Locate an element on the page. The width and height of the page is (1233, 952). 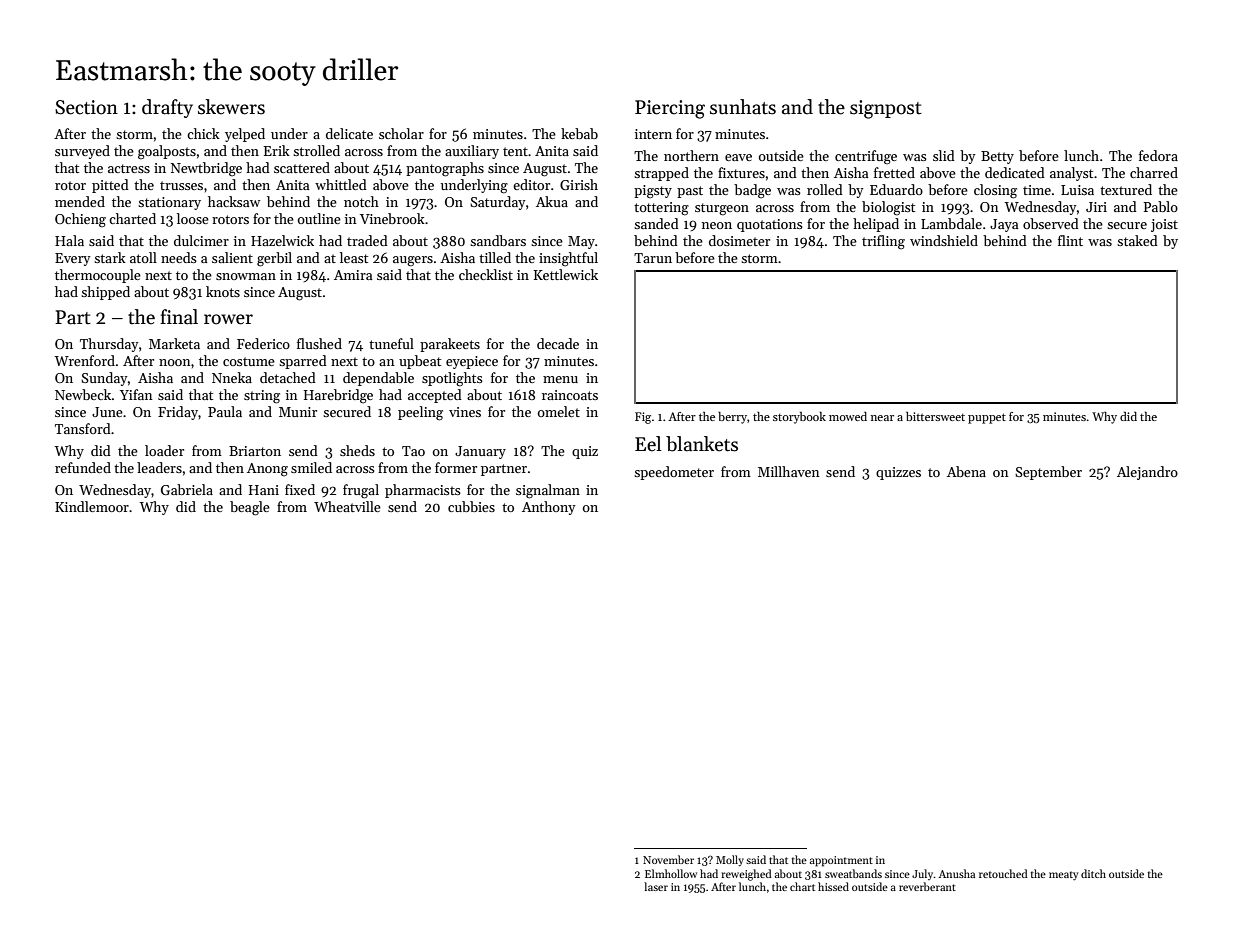
scattered is located at coordinates (302, 167).
